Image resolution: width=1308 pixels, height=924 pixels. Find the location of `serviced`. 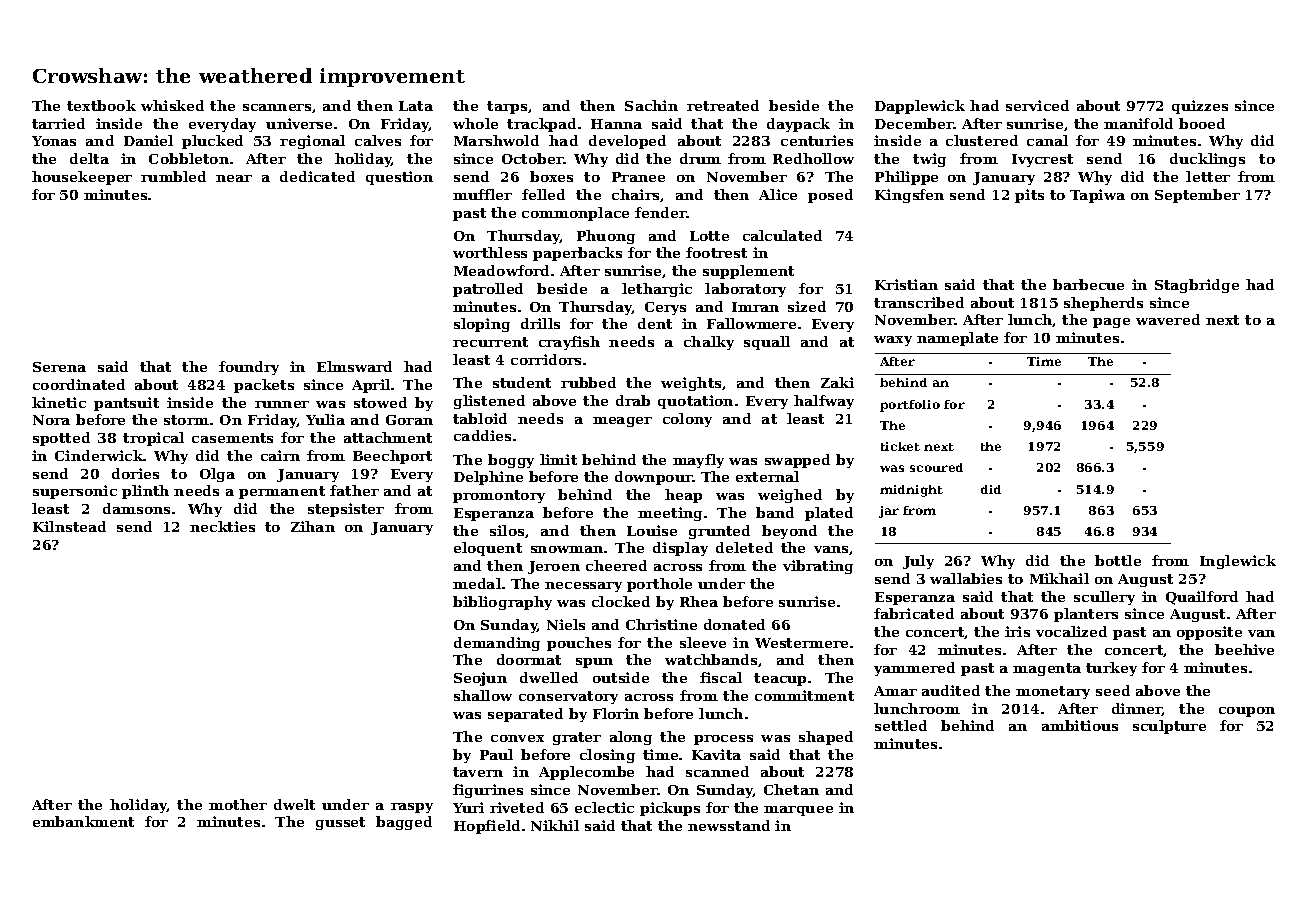

serviced is located at coordinates (1037, 105).
